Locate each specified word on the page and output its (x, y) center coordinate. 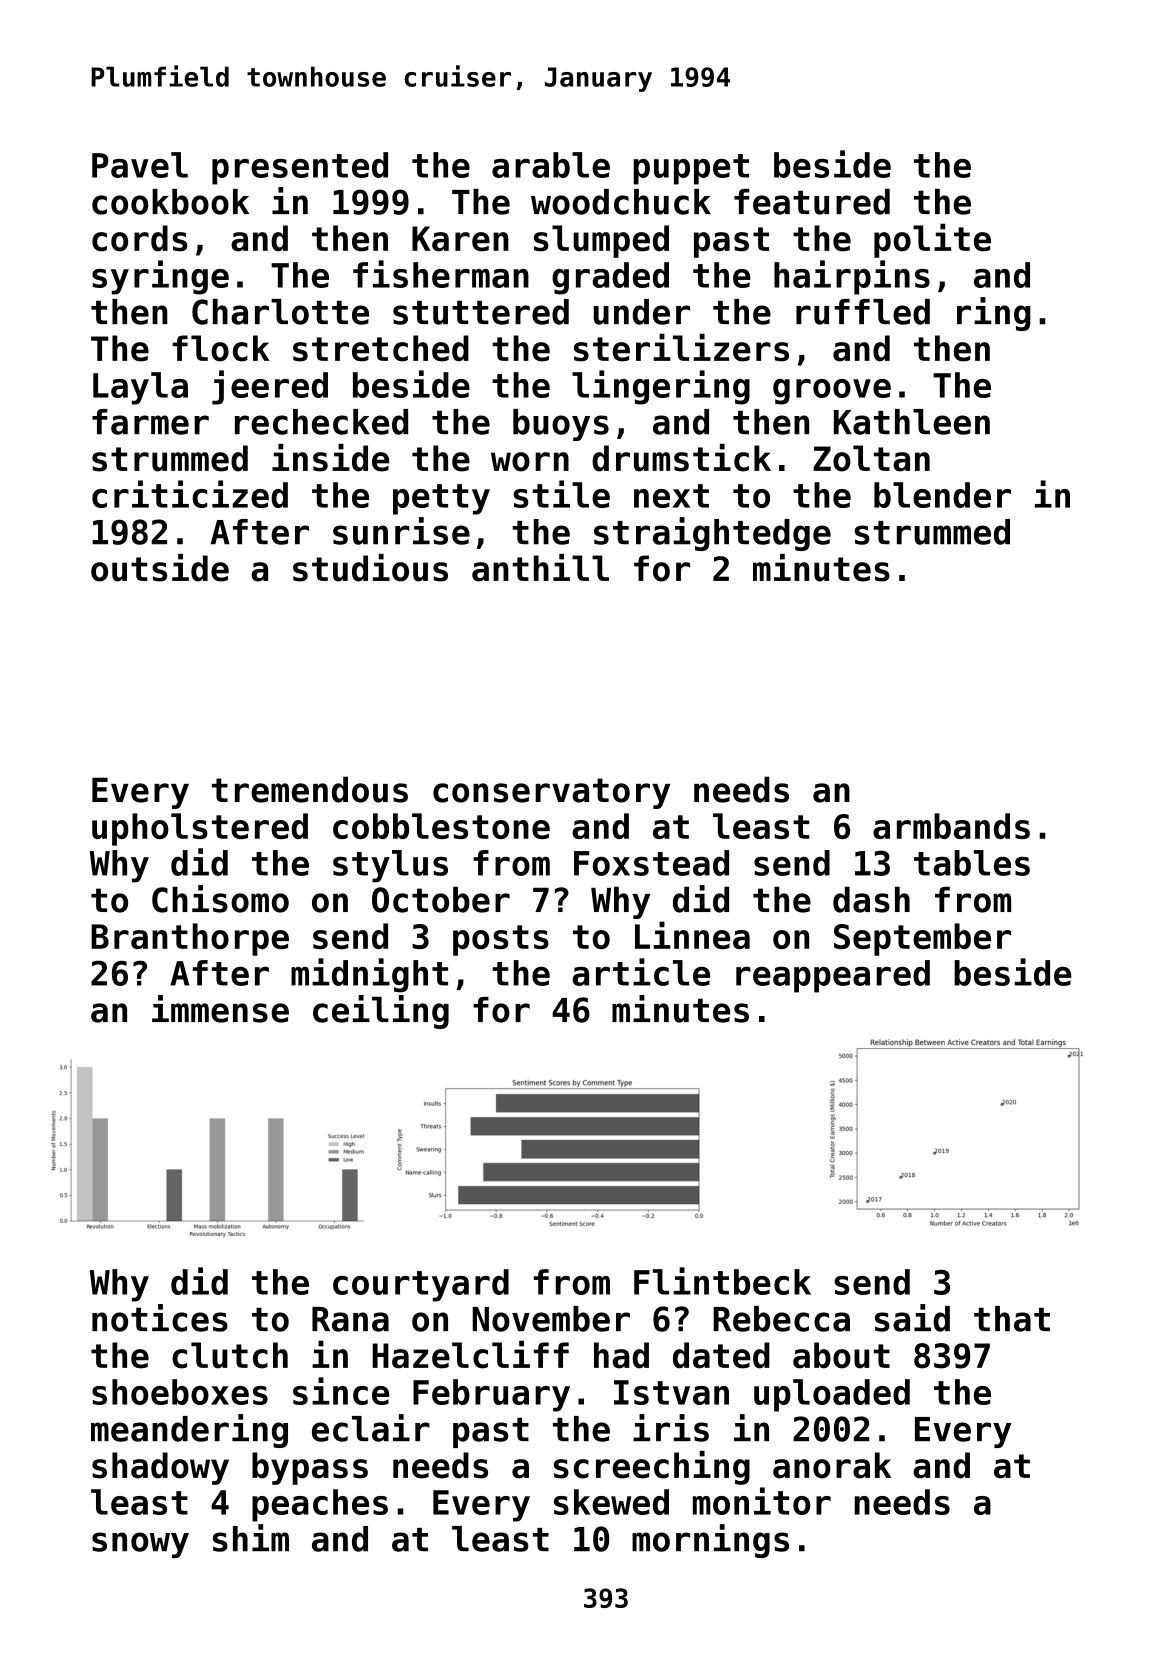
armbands (951, 826)
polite (932, 240)
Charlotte (280, 312)
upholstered (200, 829)
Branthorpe (190, 939)
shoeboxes (180, 1392)
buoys (561, 425)
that (1012, 1319)
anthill (540, 568)
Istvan (671, 1392)
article (641, 972)
